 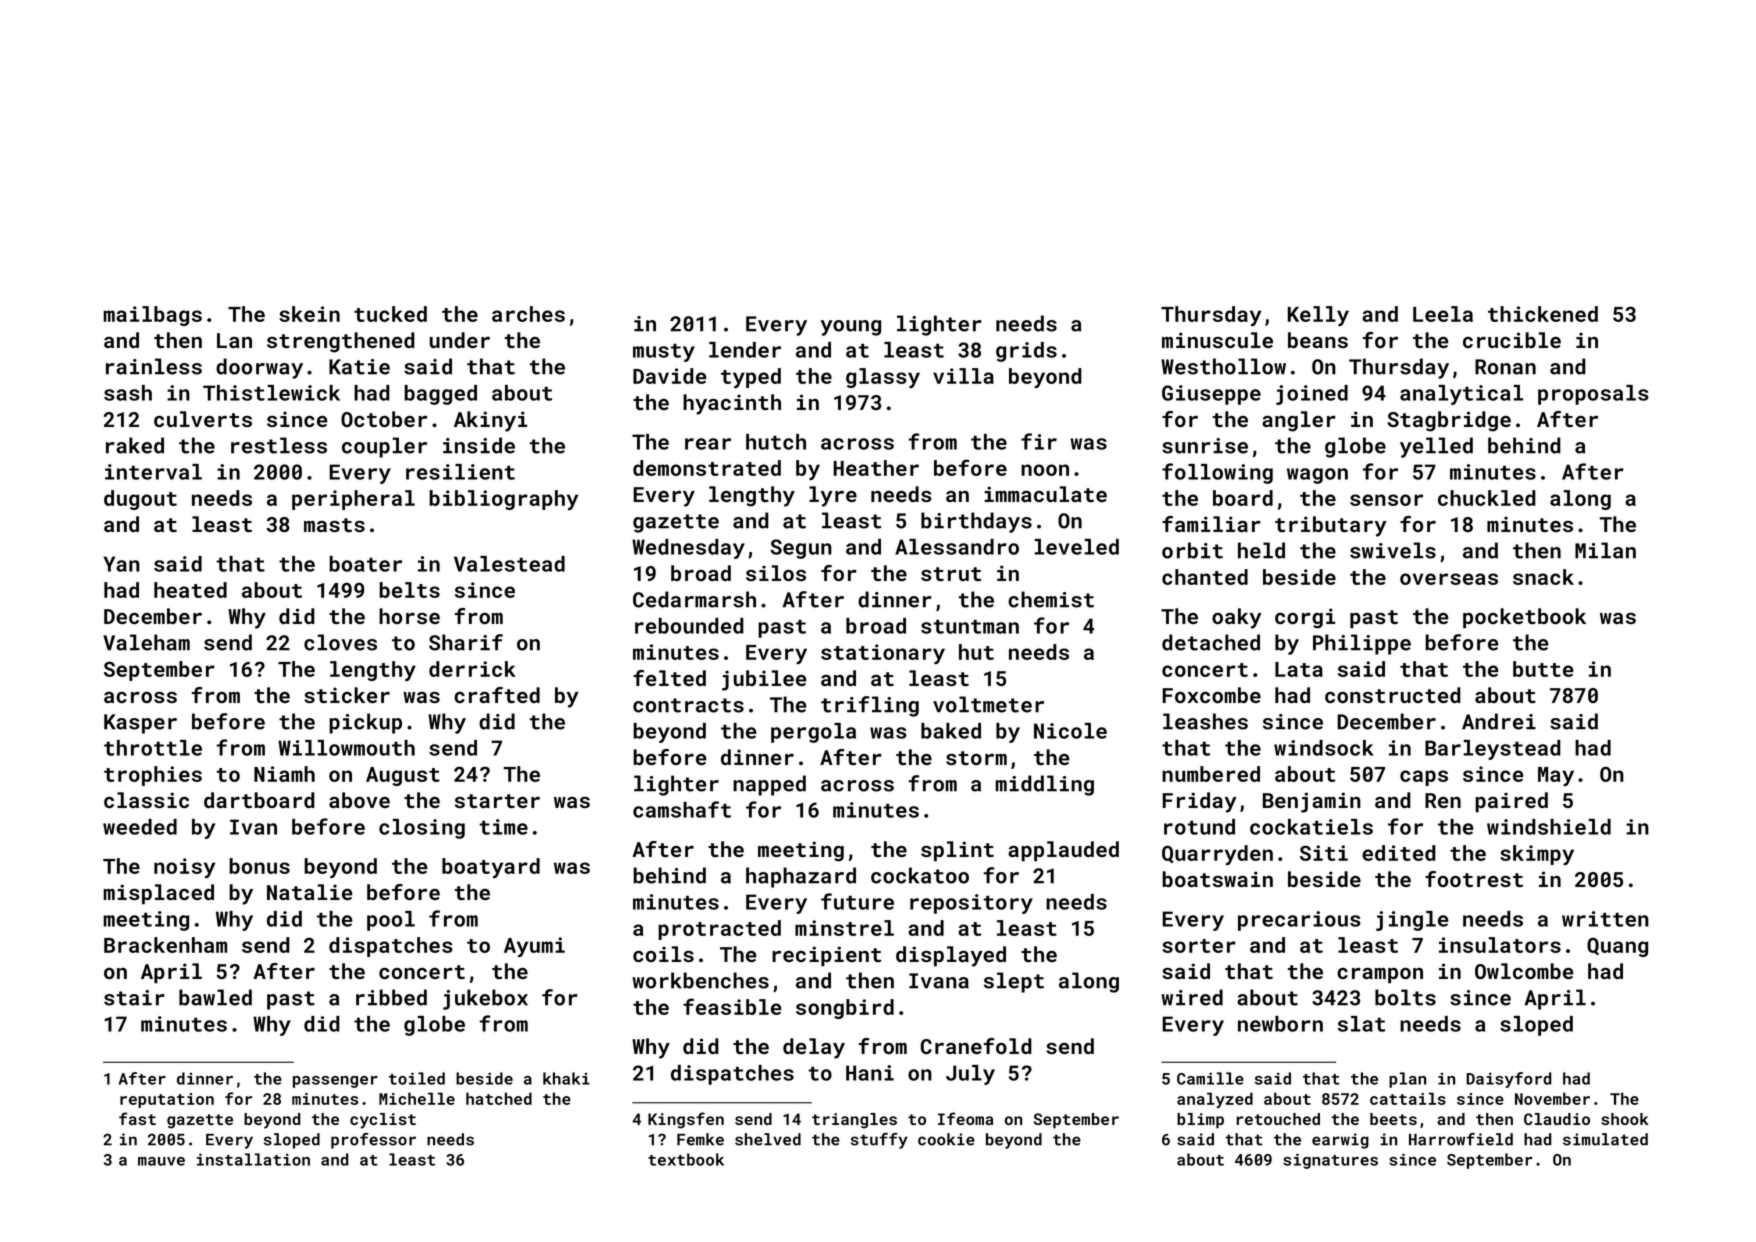 What do you see at coordinates (440, 395) in the screenshot?
I see `bagged` at bounding box center [440, 395].
